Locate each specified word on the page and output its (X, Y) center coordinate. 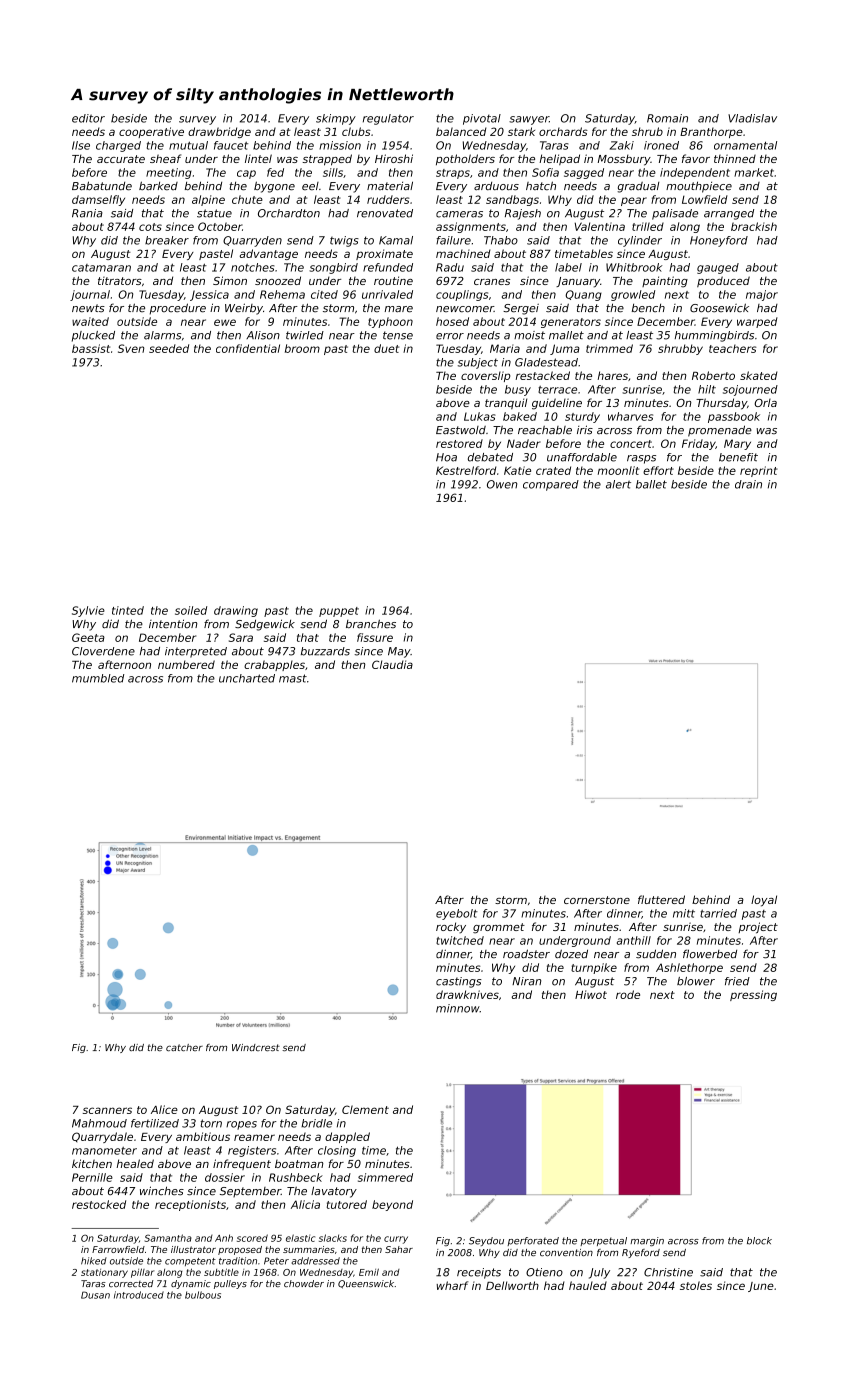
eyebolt (457, 914)
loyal (764, 901)
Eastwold (461, 430)
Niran (526, 981)
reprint (759, 471)
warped (757, 322)
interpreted (196, 652)
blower (696, 981)
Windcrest (256, 1047)
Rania (87, 213)
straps (453, 174)
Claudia (392, 664)
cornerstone (597, 900)
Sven (131, 348)
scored (252, 1238)
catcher (184, 1047)
